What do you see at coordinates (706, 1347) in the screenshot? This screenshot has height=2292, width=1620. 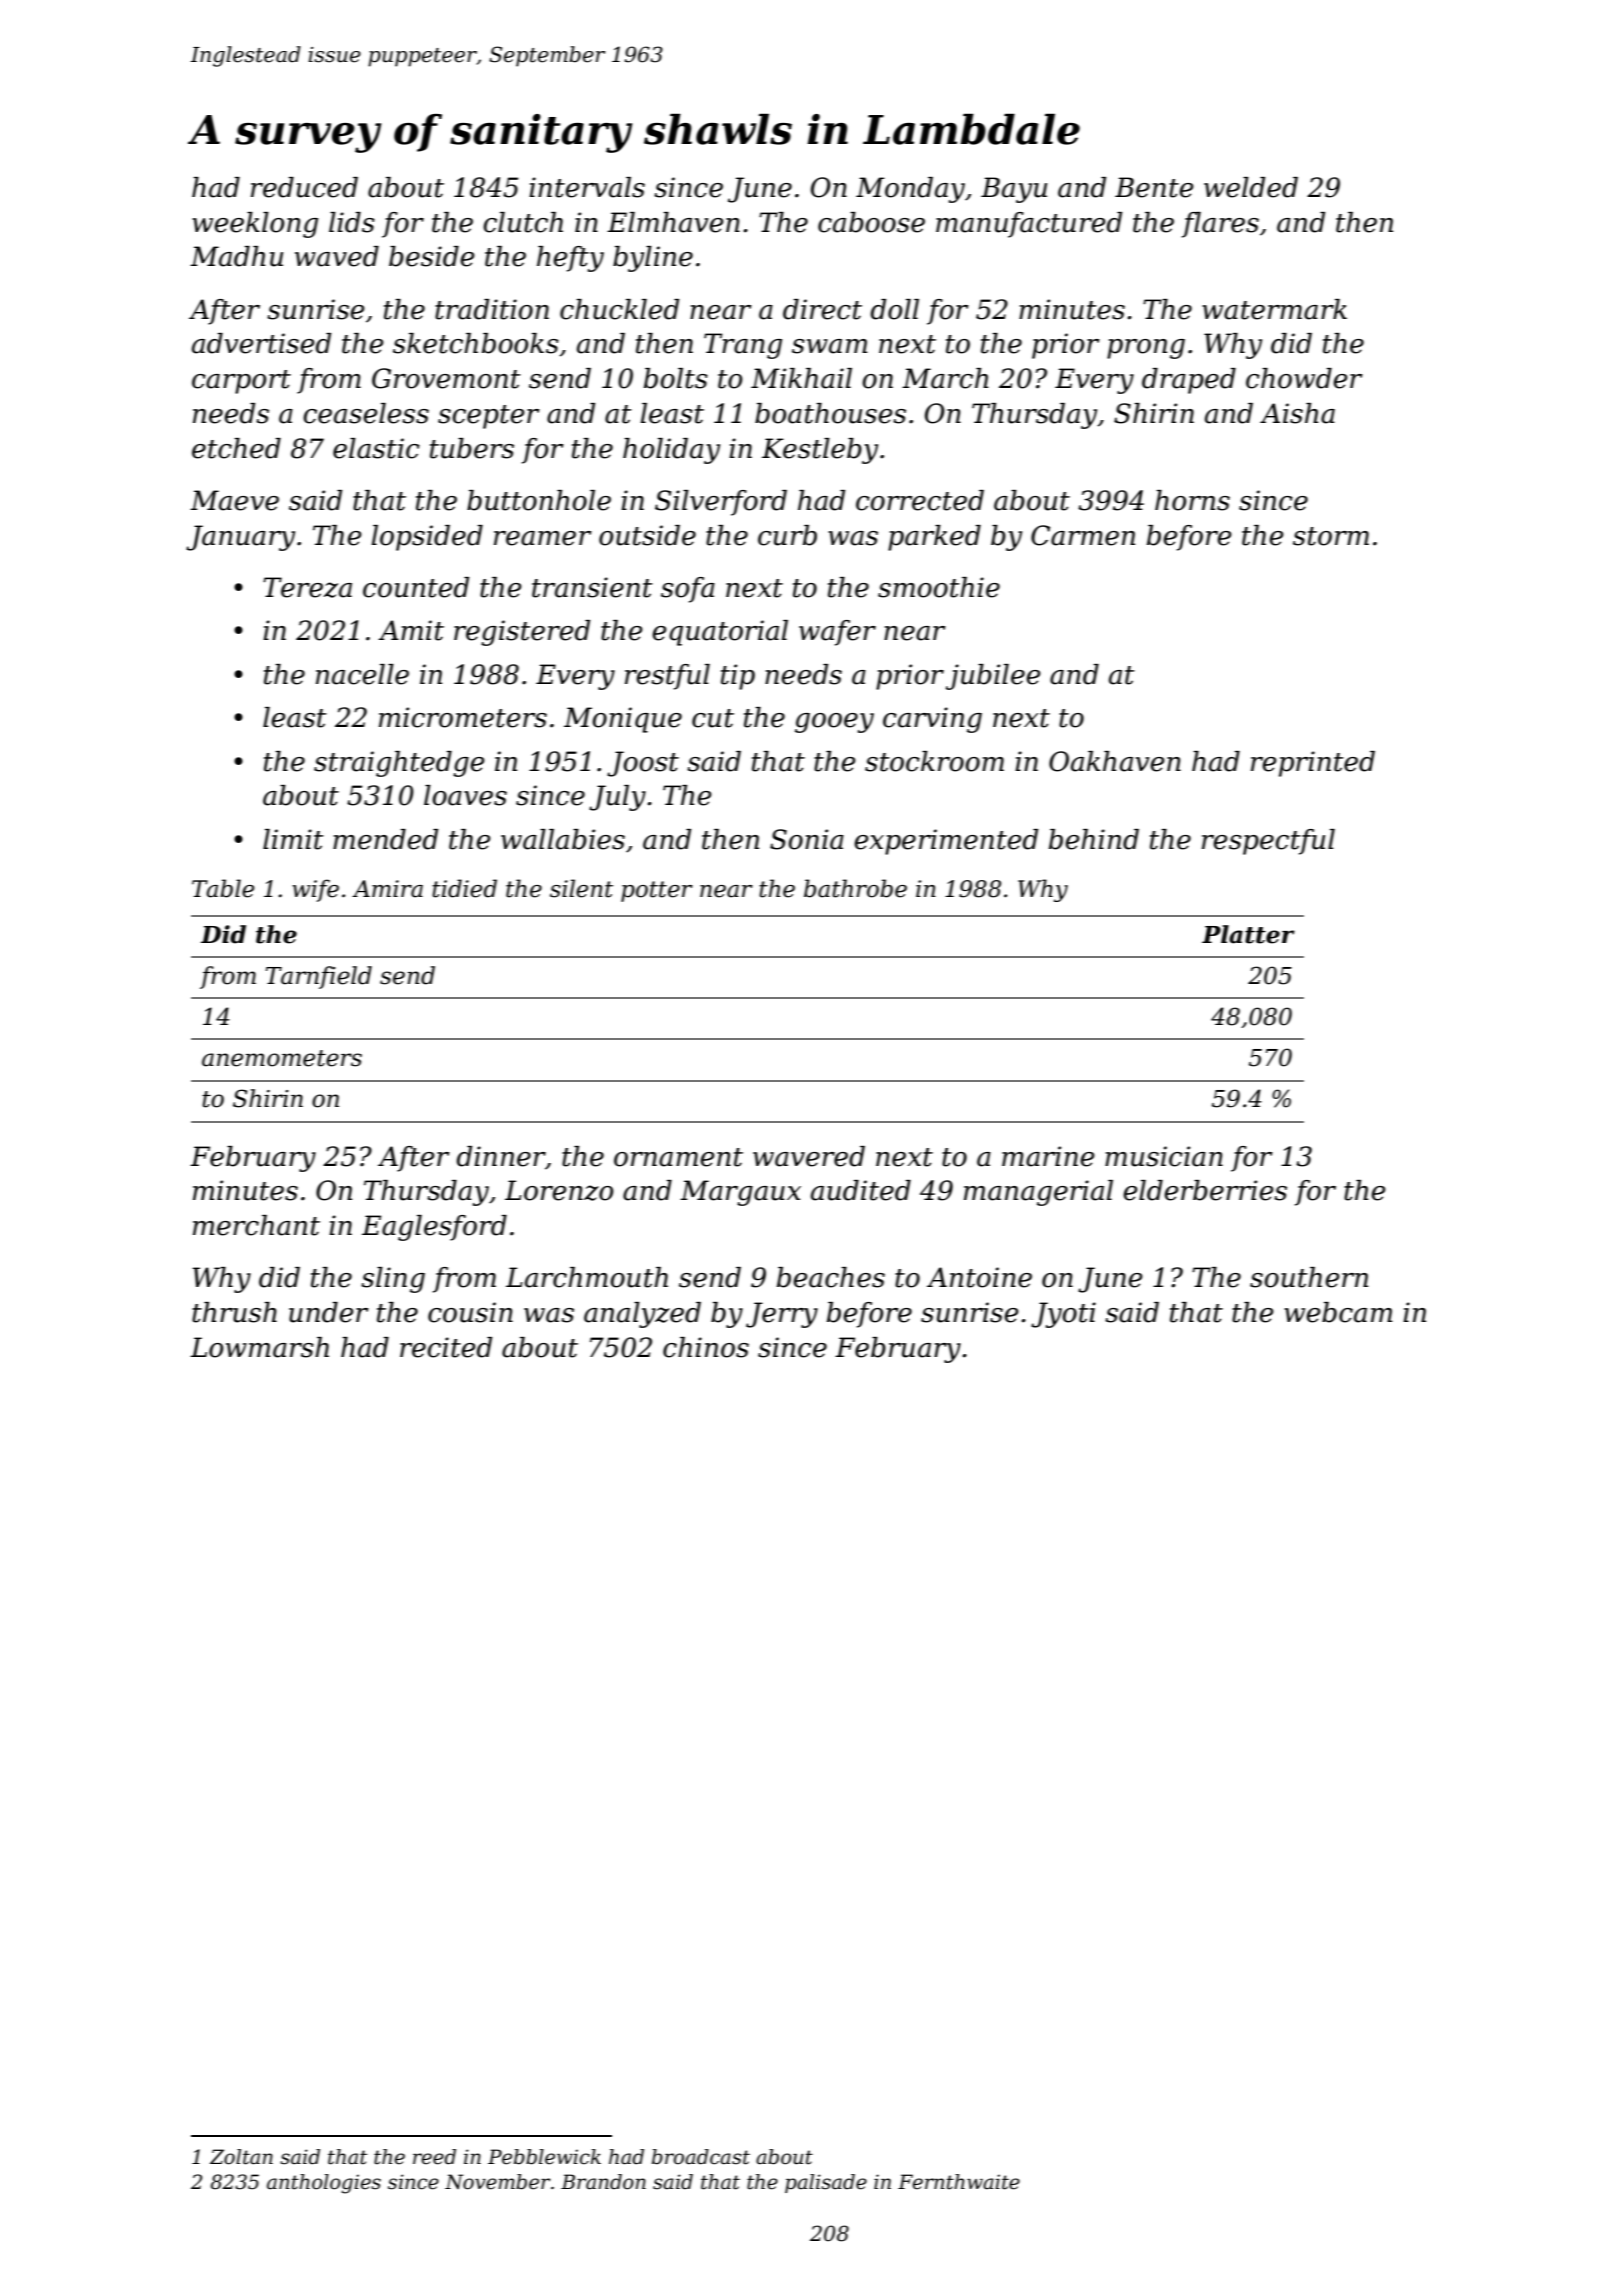 I see `chinos` at bounding box center [706, 1347].
